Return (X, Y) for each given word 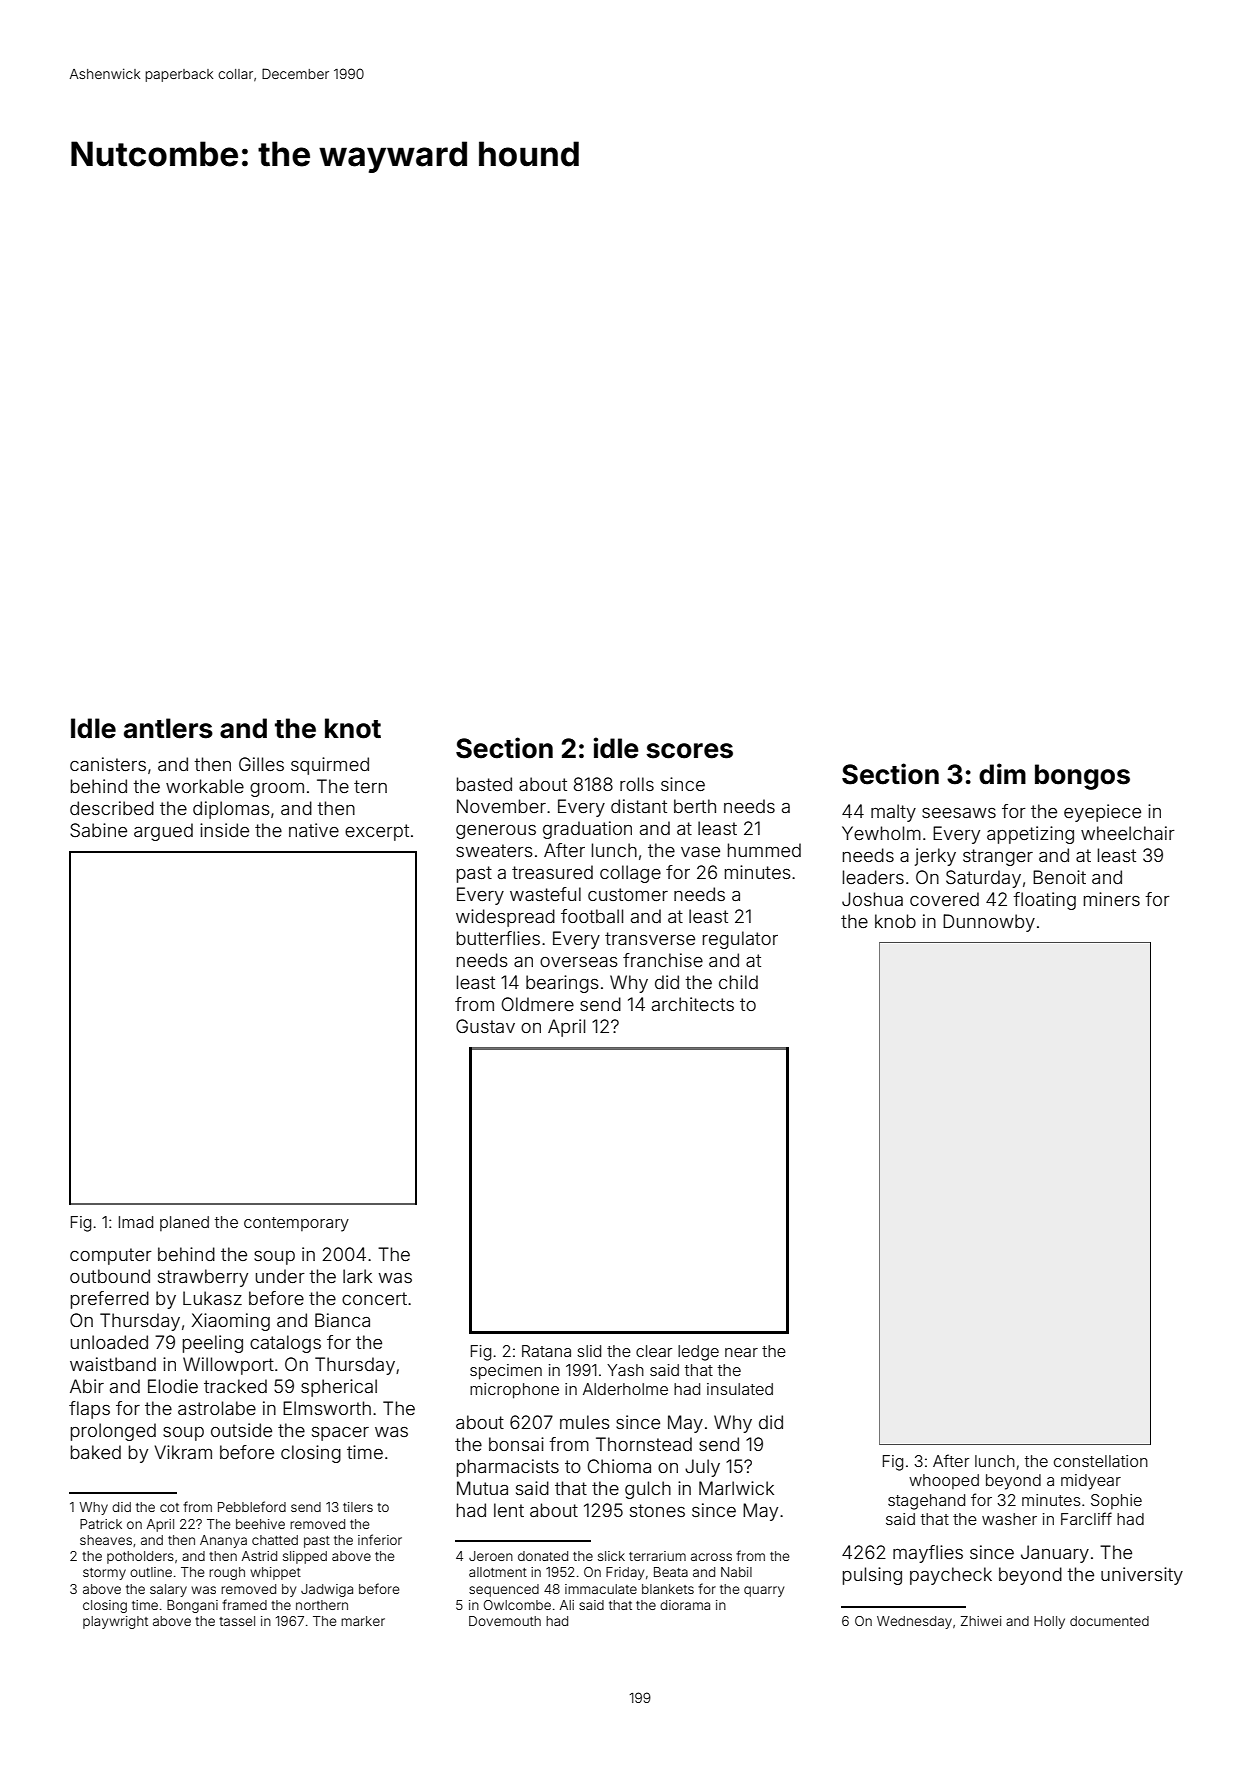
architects (693, 1004)
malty (893, 813)
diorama (685, 1605)
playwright (115, 1622)
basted (484, 784)
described (112, 808)
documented (1109, 1621)
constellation (1101, 1461)
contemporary (296, 1224)
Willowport (228, 1366)
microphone (514, 1391)
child (738, 982)
